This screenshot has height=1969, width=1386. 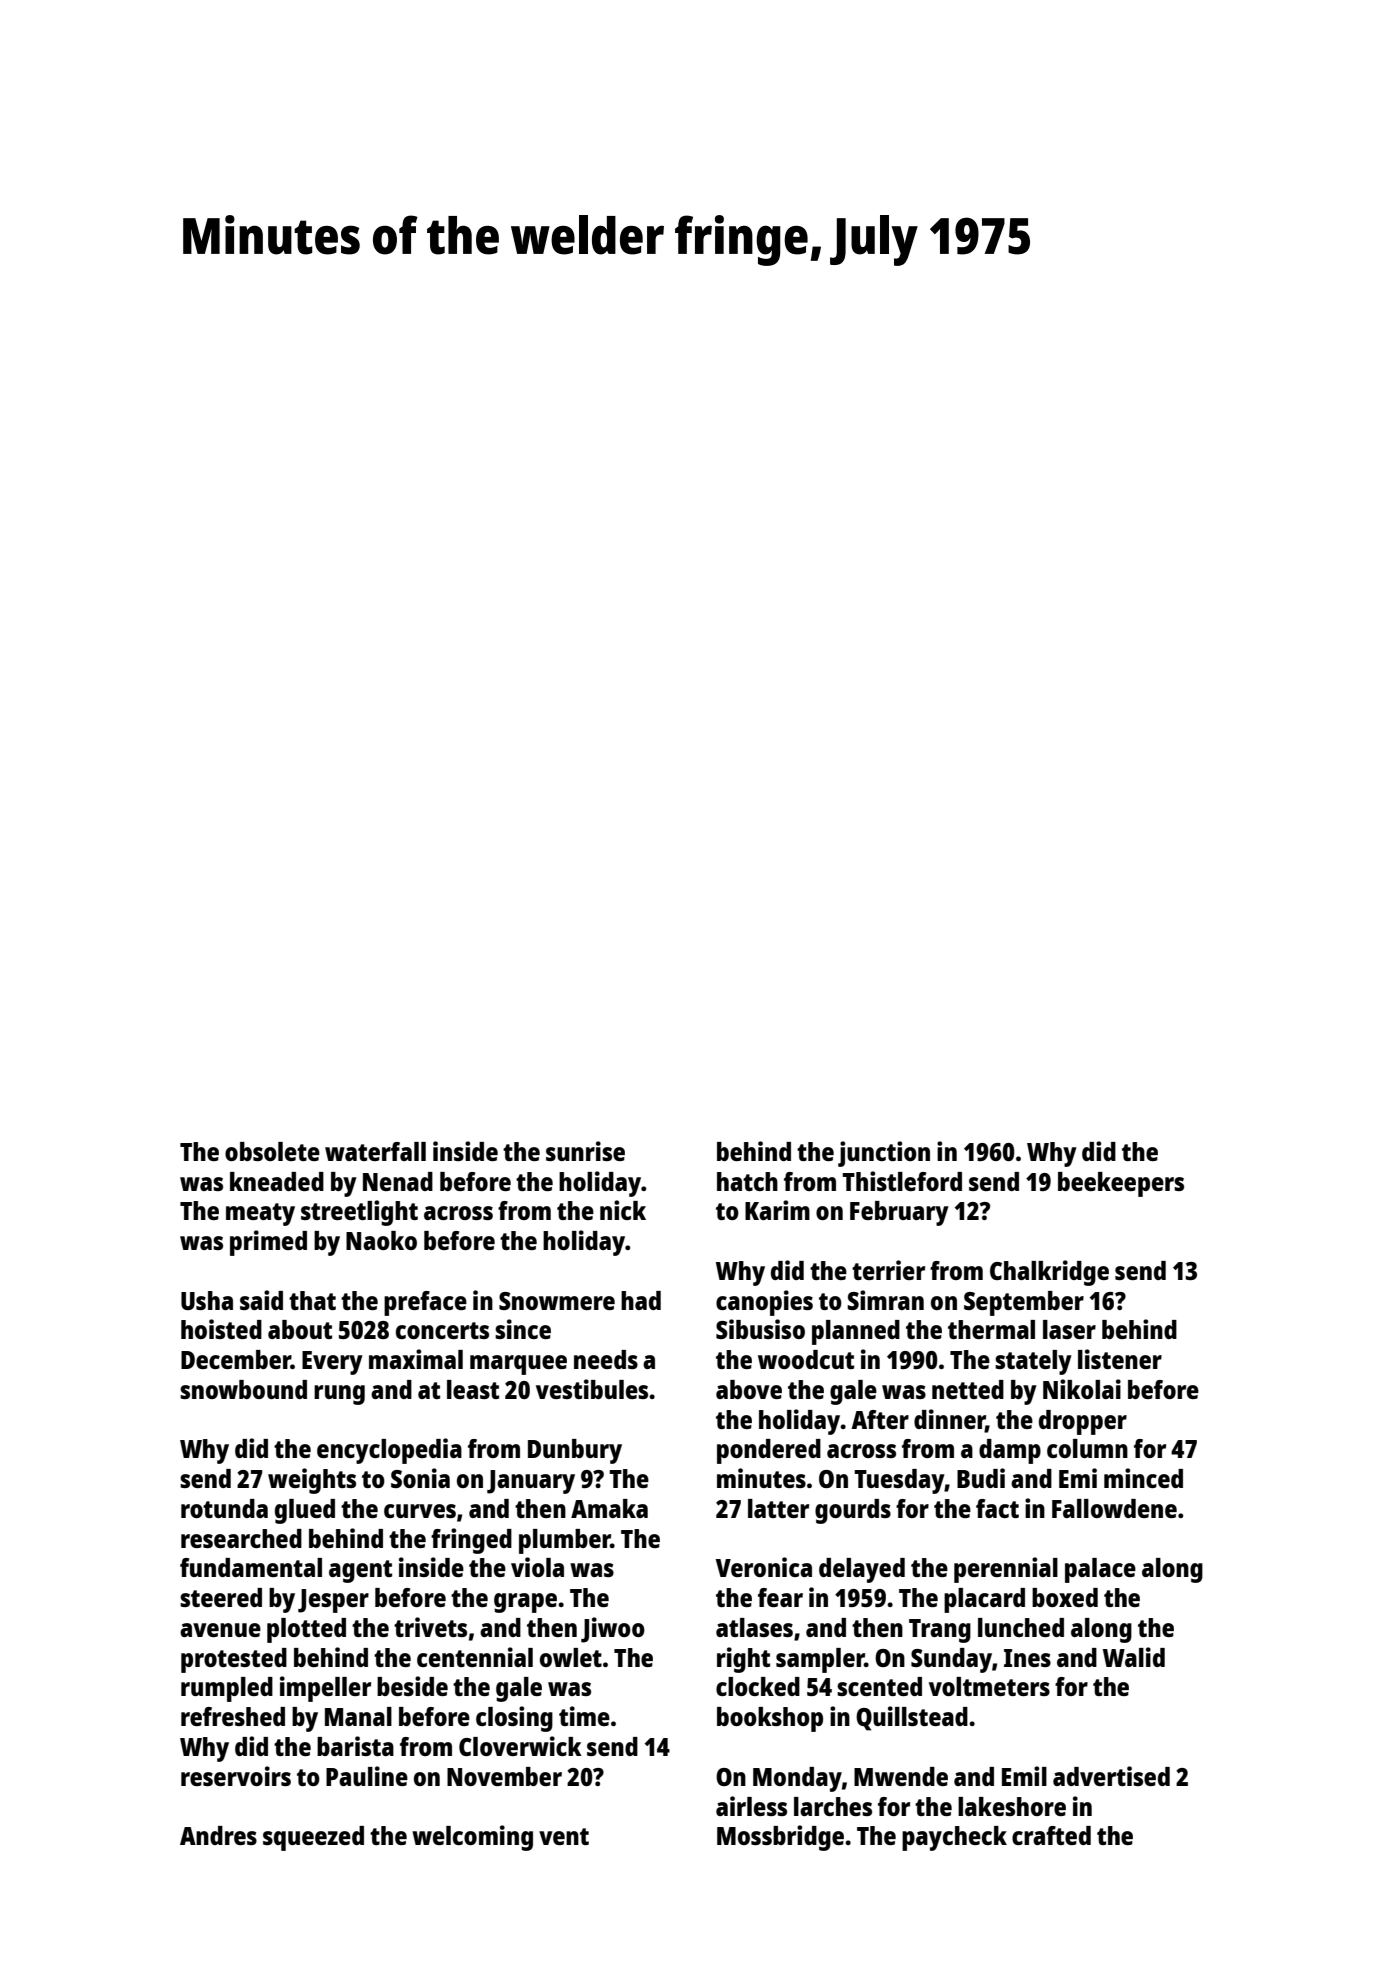 I want to click on nick, so click(x=623, y=1210).
